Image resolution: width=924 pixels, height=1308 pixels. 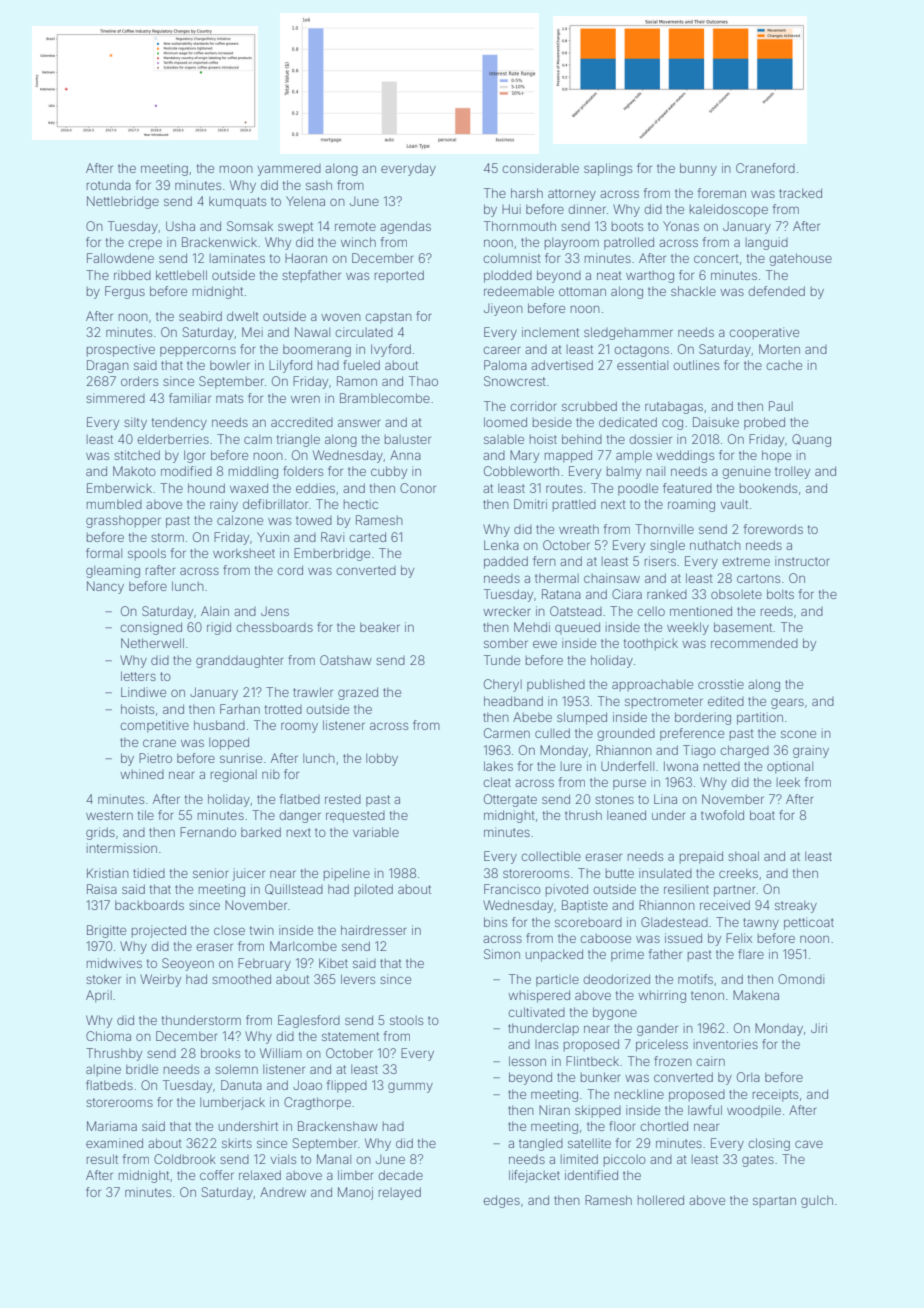 I want to click on saplings, so click(x=608, y=169).
